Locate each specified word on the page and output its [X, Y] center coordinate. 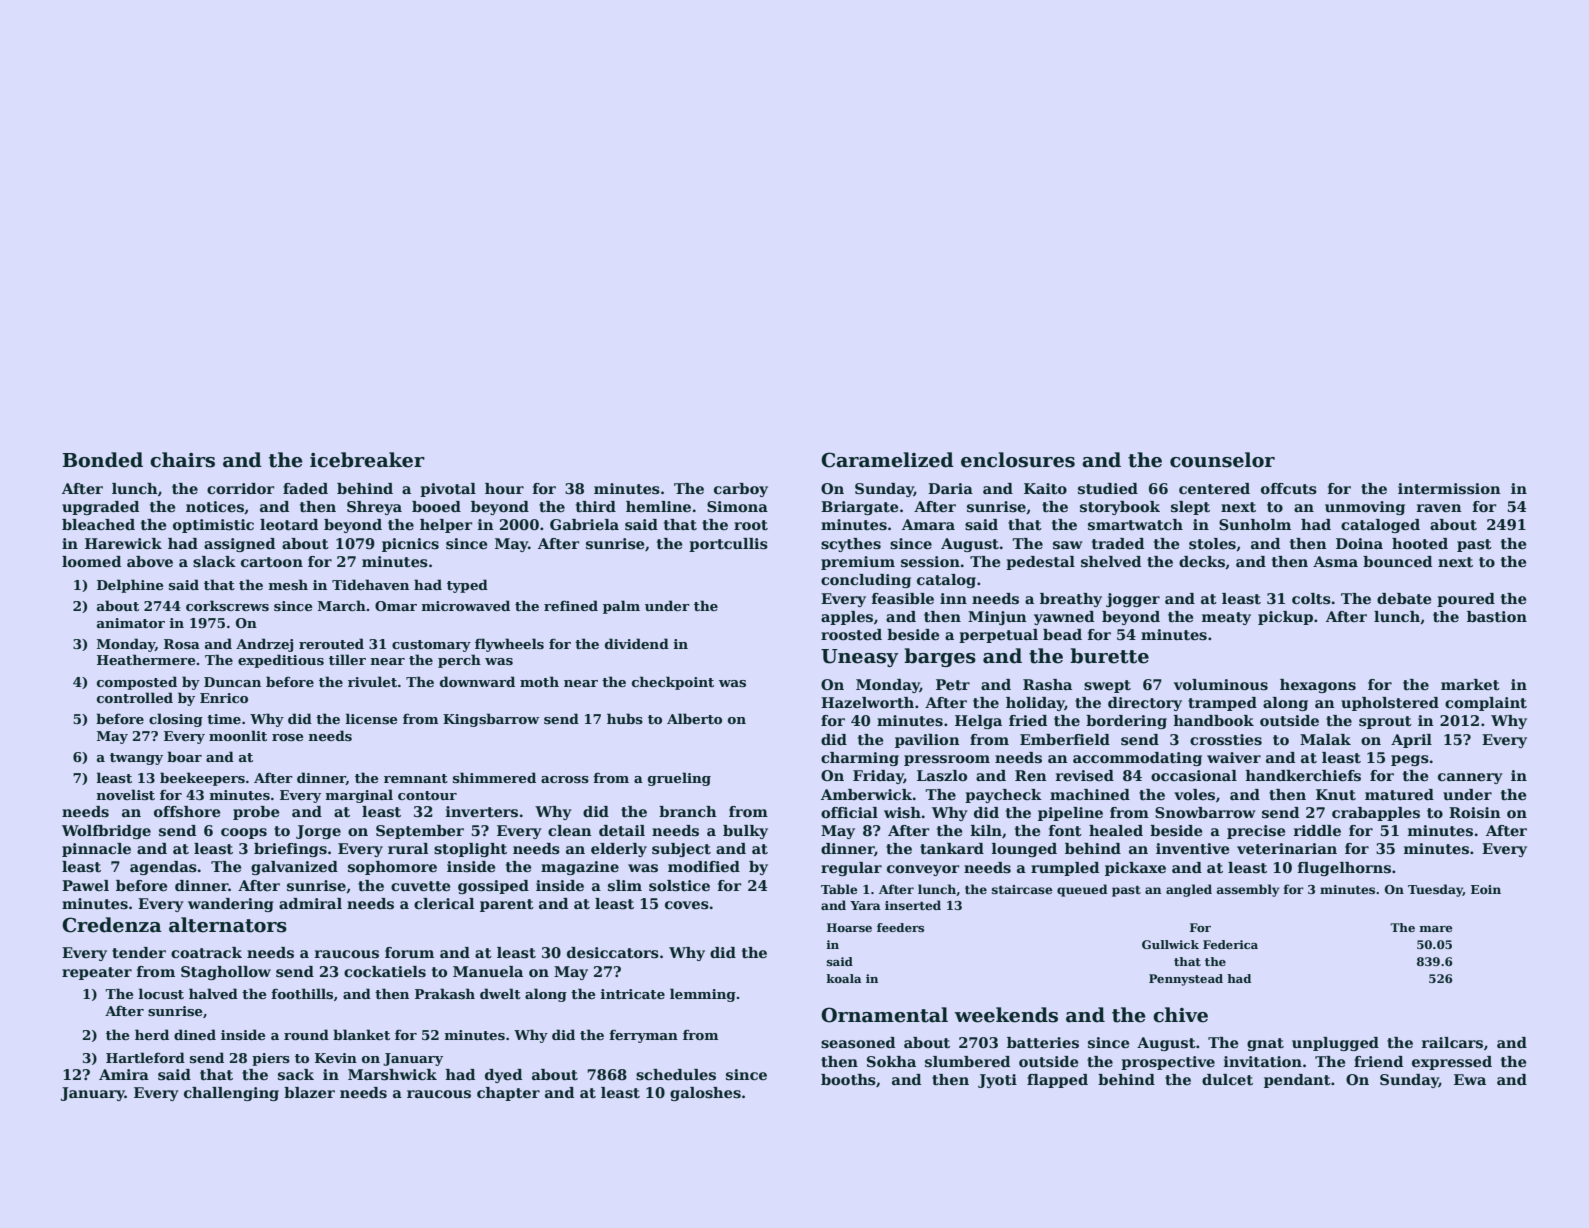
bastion [1497, 616]
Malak [1325, 739]
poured [1466, 600]
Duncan [232, 682]
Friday [878, 777]
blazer [309, 1092]
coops [244, 833]
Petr [953, 684]
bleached [98, 524]
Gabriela [584, 524]
